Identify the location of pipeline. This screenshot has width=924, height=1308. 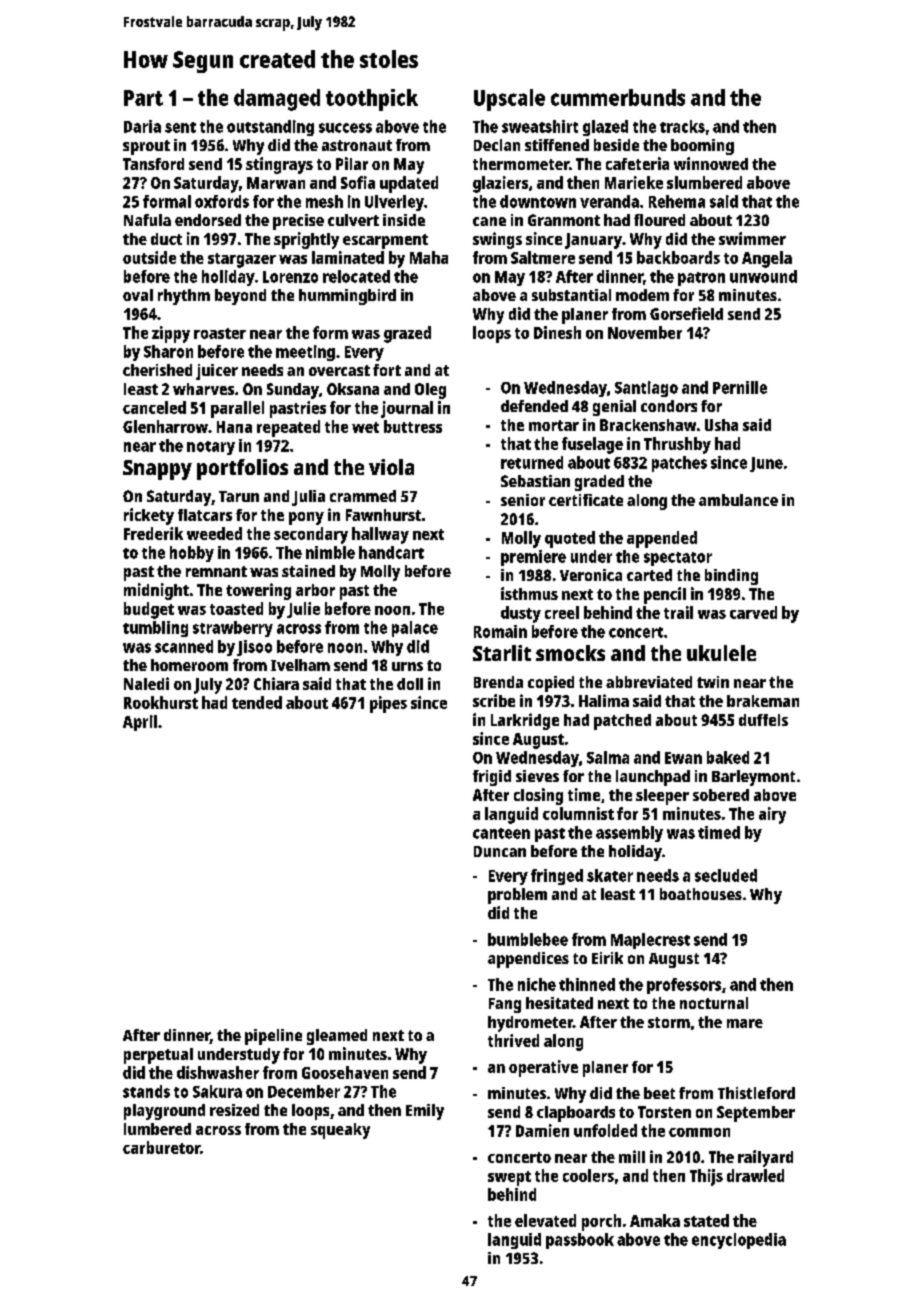
(273, 1037).
